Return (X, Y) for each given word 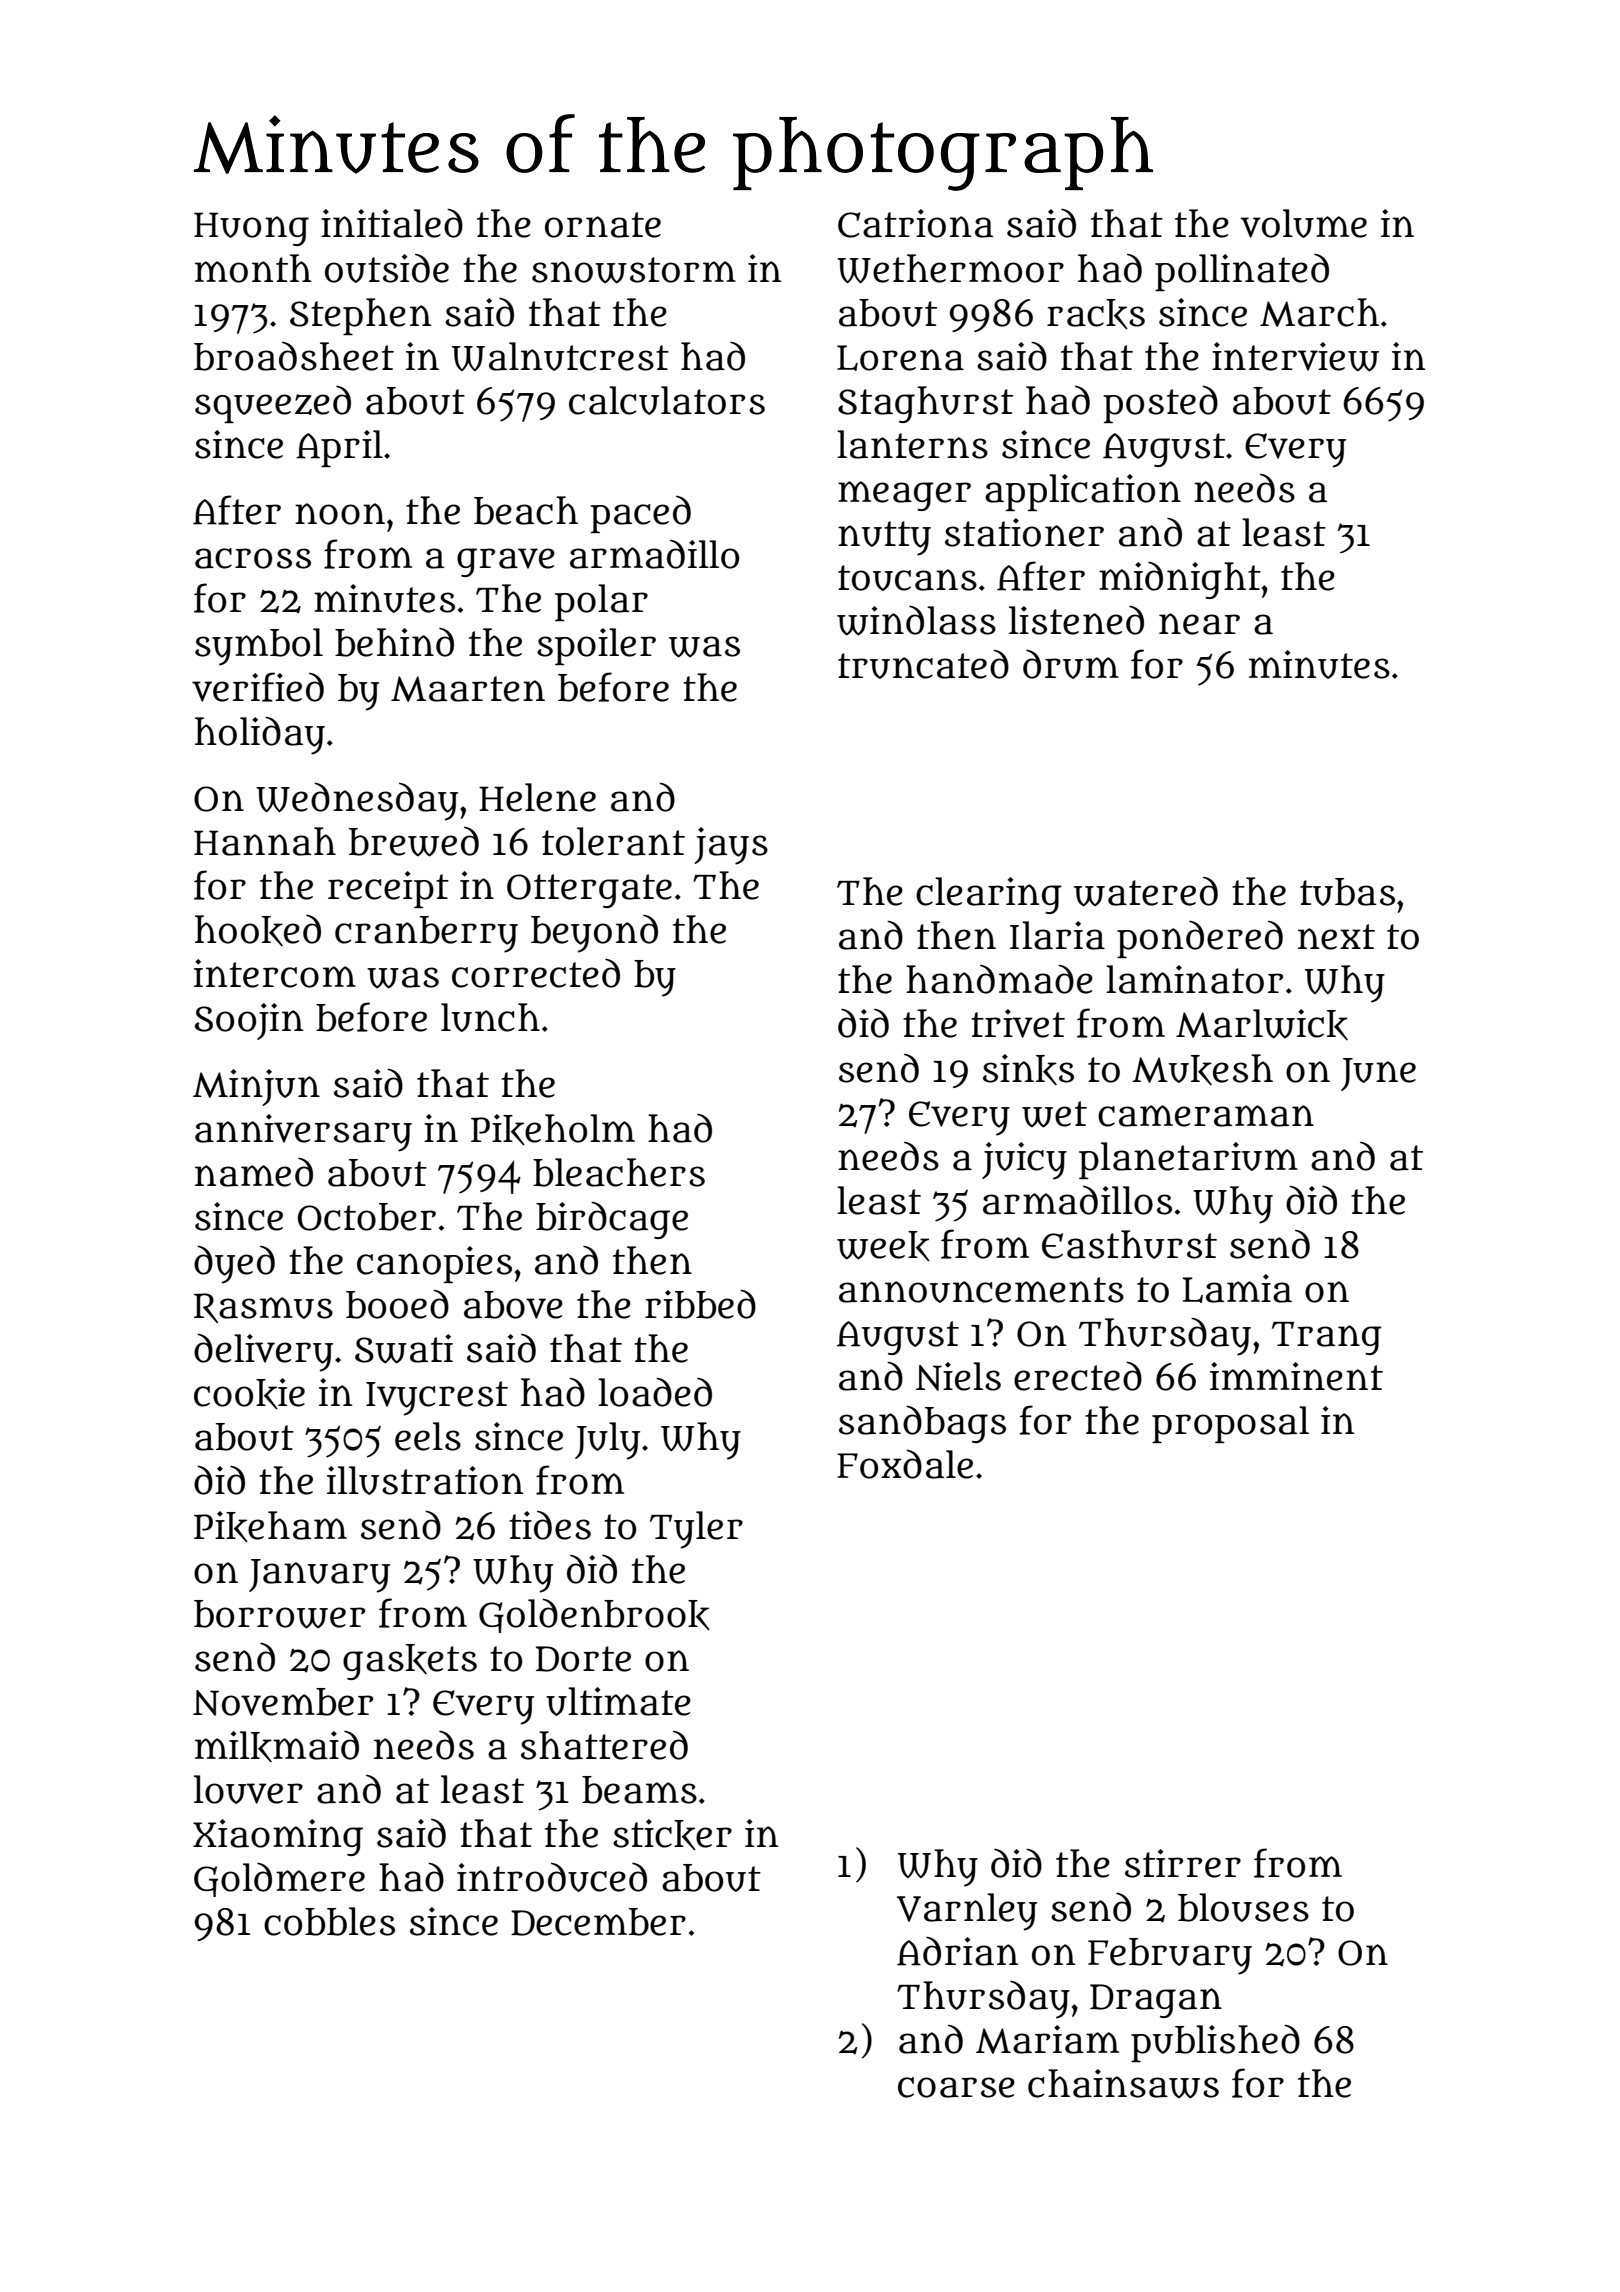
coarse (956, 2087)
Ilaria (1057, 935)
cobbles (329, 1921)
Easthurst (1129, 1244)
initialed (392, 223)
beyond (594, 933)
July (607, 1441)
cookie (249, 1394)
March (1319, 312)
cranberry (426, 934)
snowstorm (634, 270)
